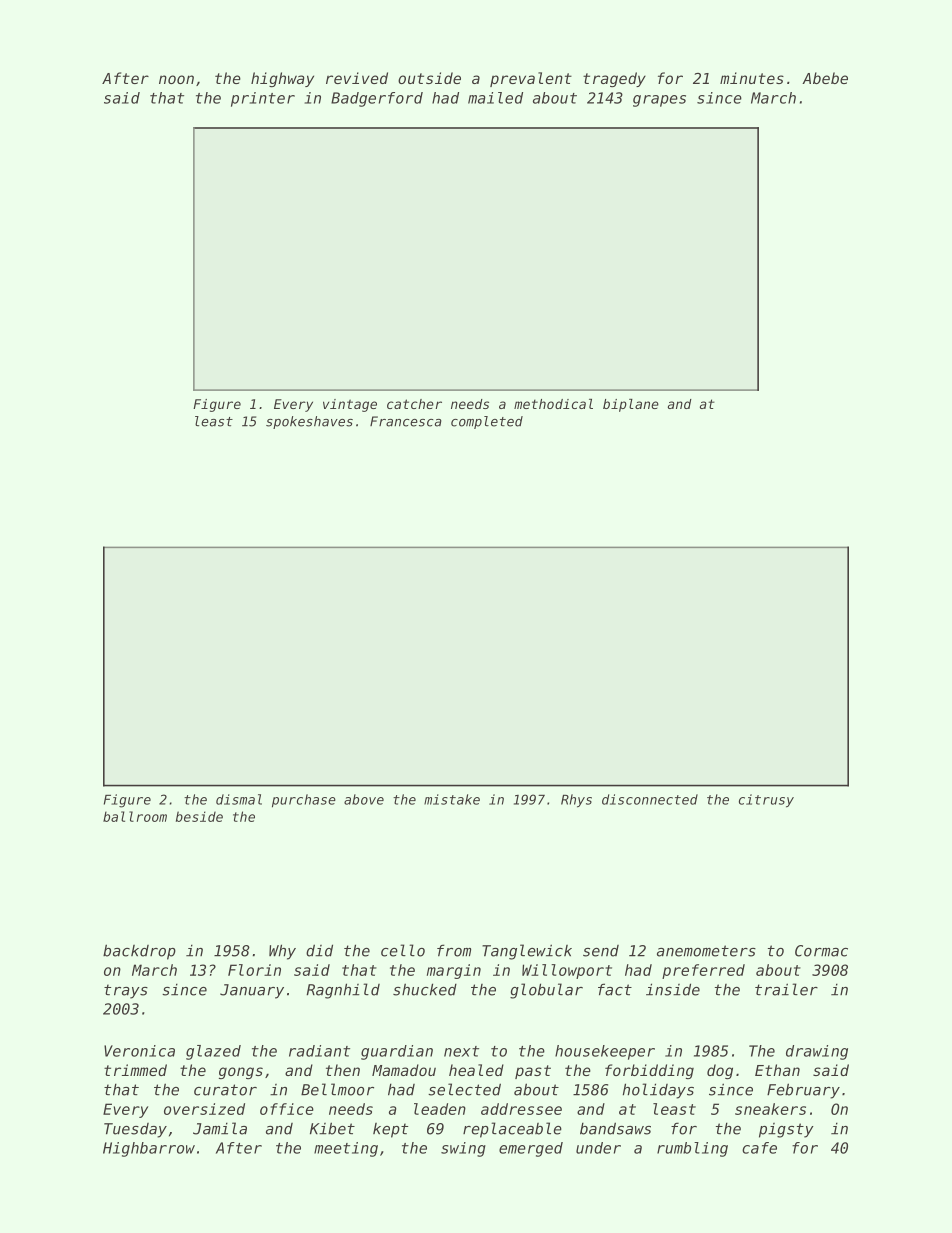 Image resolution: width=952 pixels, height=1233 pixels. I want to click on printer, so click(263, 99).
